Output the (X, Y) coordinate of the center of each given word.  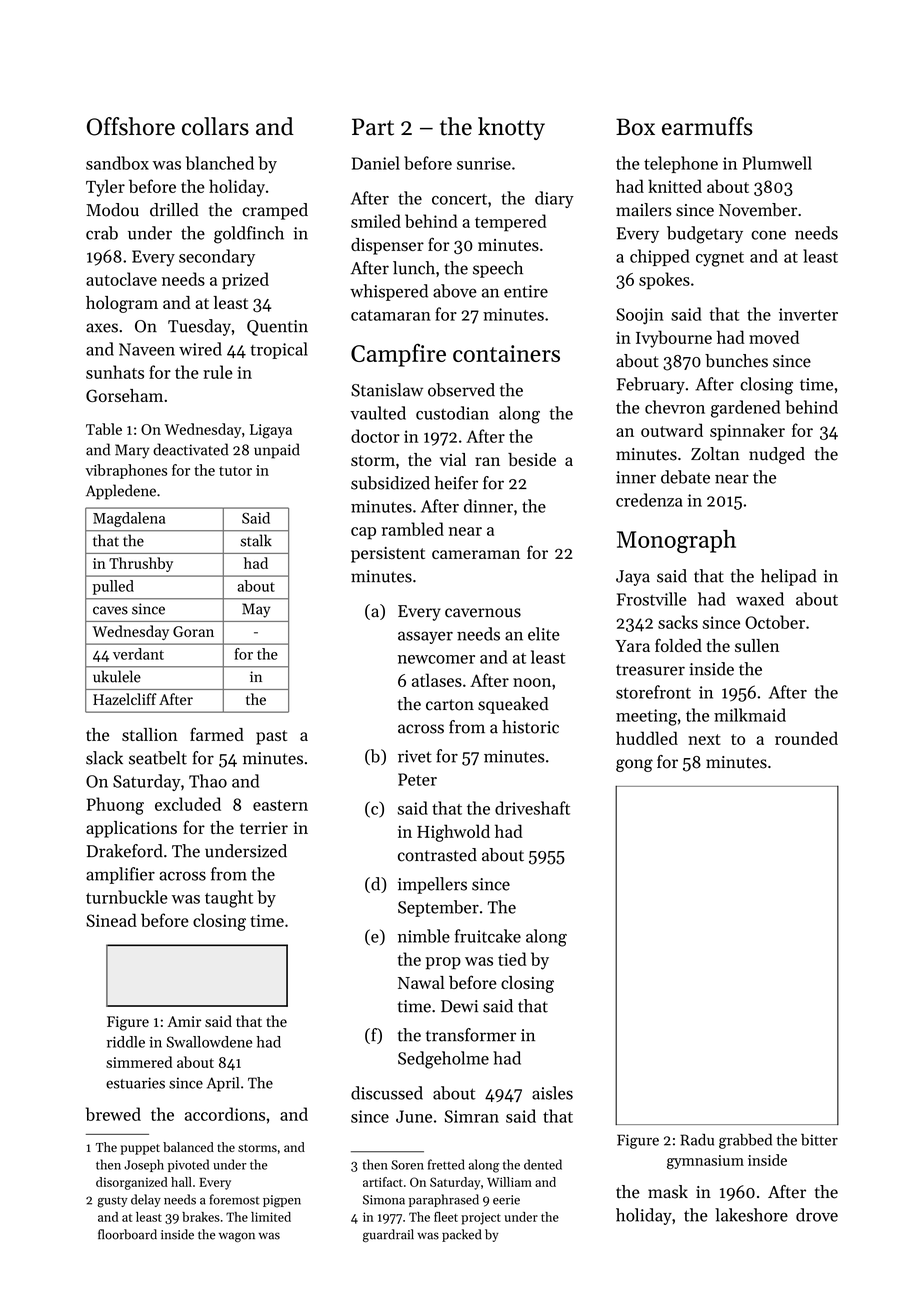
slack (104, 758)
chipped (660, 257)
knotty (511, 128)
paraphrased (444, 1200)
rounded (806, 738)
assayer (425, 637)
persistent (388, 555)
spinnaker (747, 432)
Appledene (121, 492)
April (223, 1084)
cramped (275, 211)
